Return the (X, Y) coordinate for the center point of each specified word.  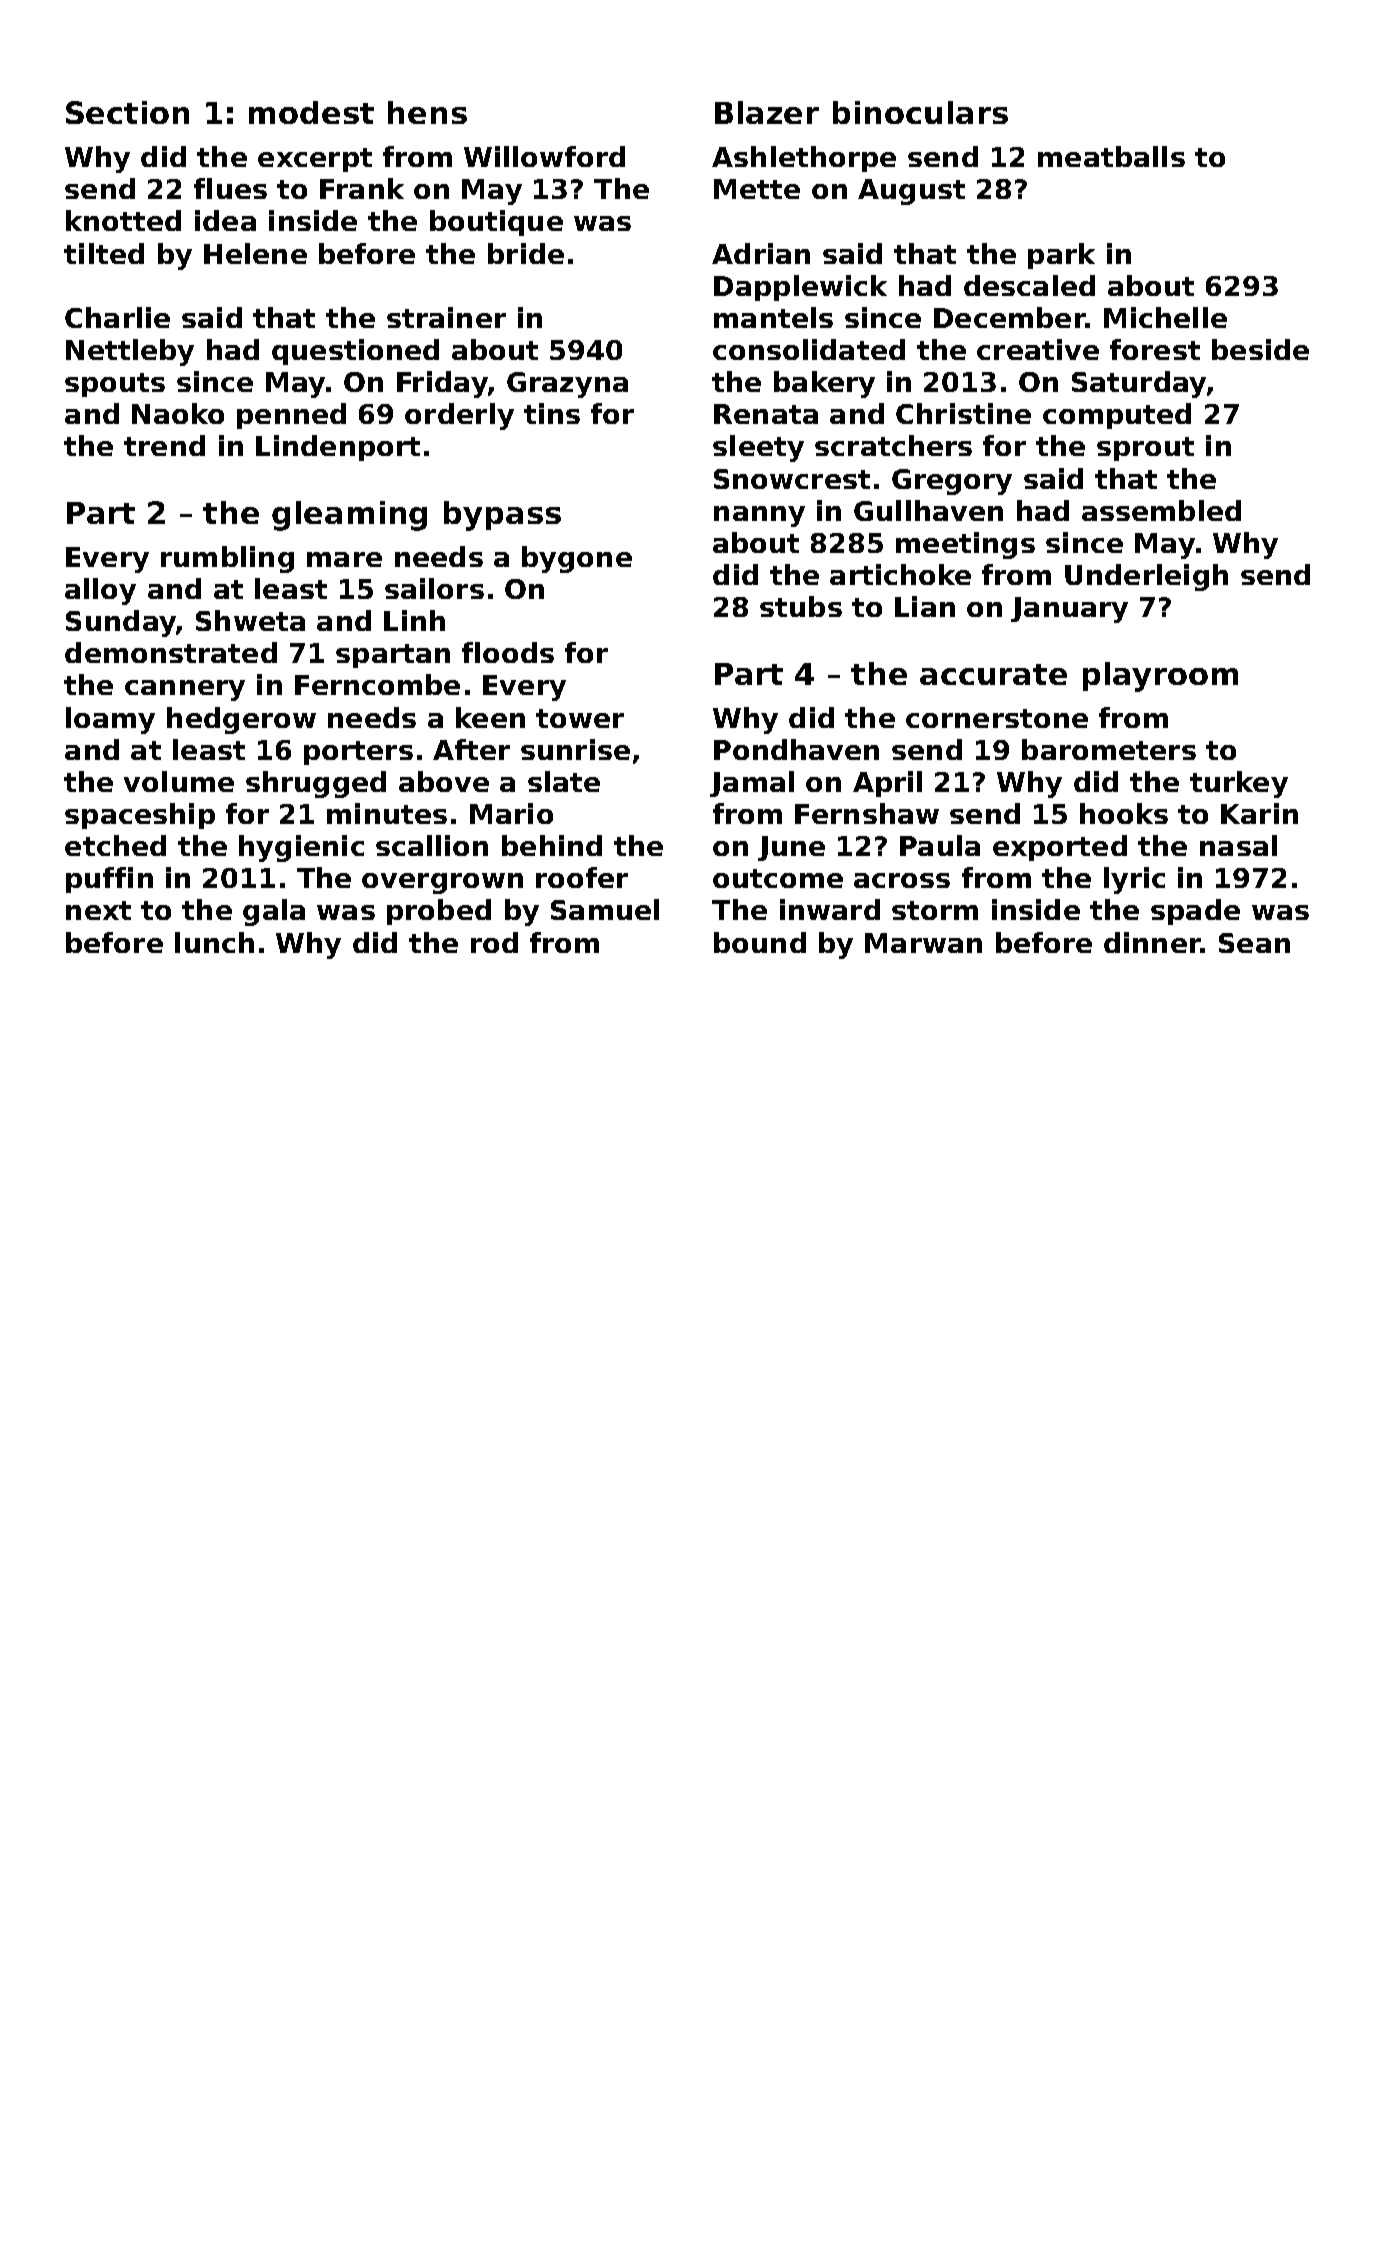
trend (164, 445)
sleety (758, 448)
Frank (362, 188)
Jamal (752, 784)
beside (1260, 349)
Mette (757, 189)
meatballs (1111, 156)
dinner (1152, 942)
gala (274, 912)
